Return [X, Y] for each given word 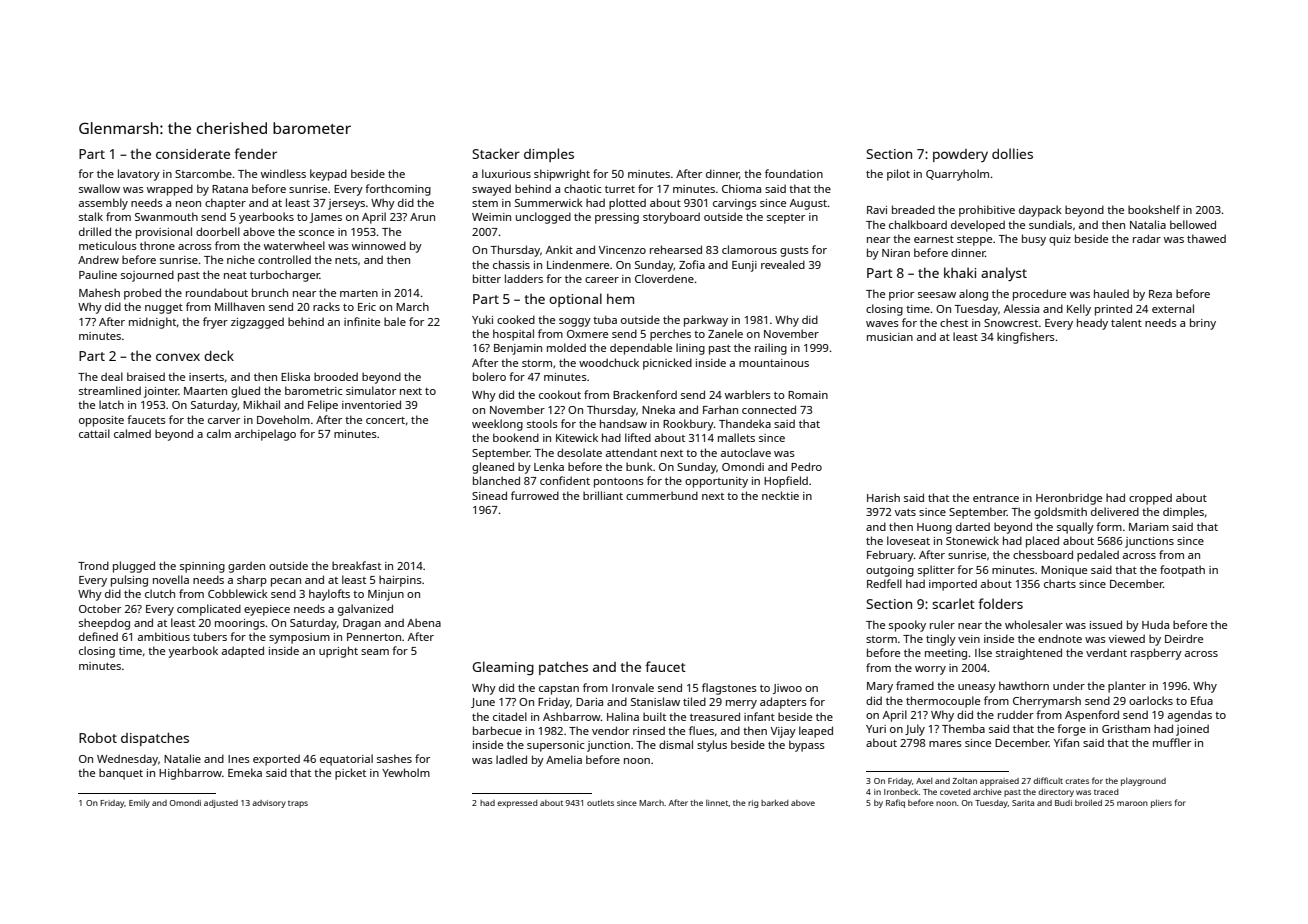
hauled [1111, 293]
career [602, 280]
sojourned [147, 276]
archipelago [265, 435]
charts [1060, 583]
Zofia [692, 264]
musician [890, 337]
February [890, 556]
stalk [91, 216]
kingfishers [1026, 338]
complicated [209, 610]
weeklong [497, 425]
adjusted [221, 804]
